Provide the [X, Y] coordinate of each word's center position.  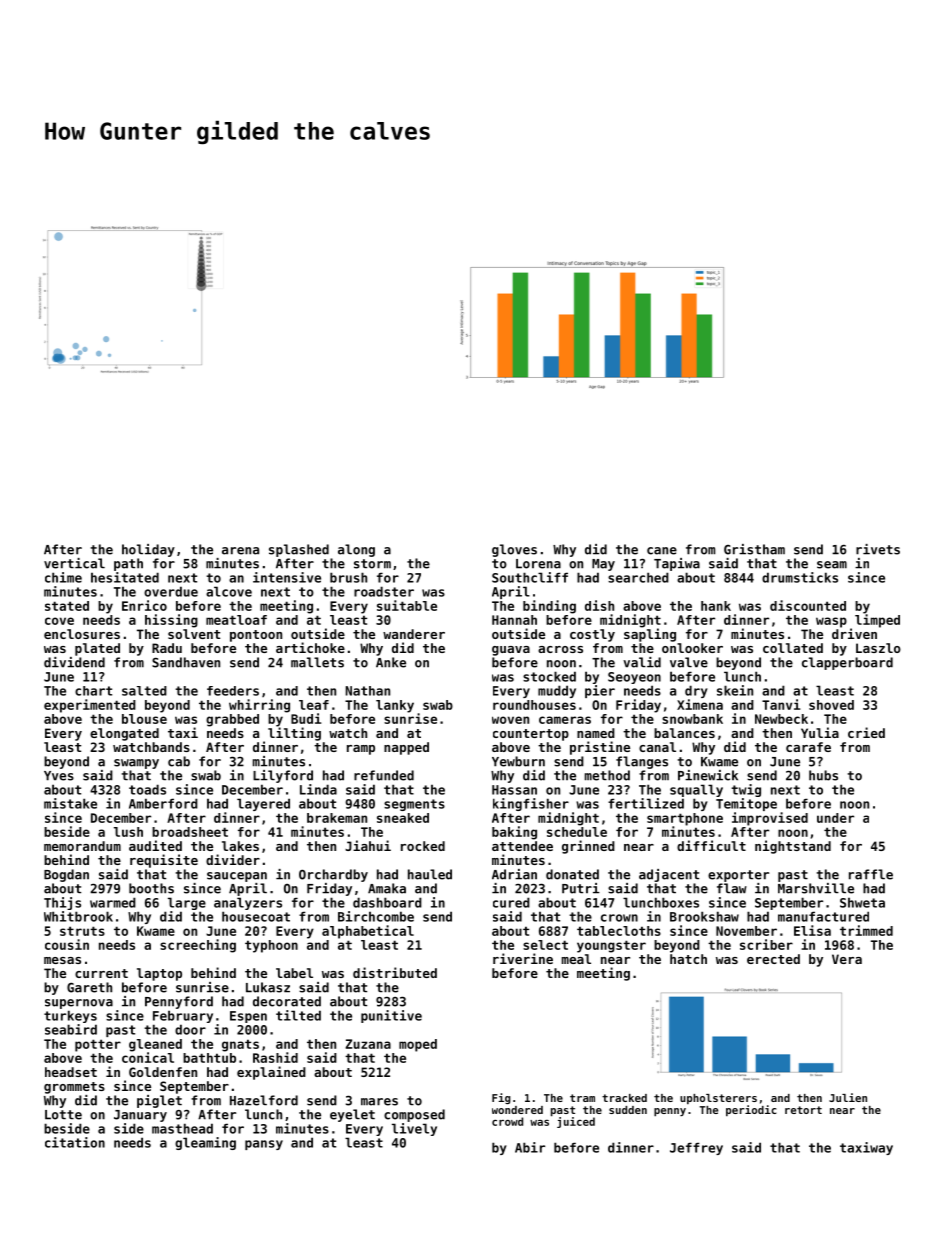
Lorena [538, 564]
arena [240, 551]
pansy [264, 1145]
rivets [878, 549]
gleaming [205, 1143]
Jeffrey [696, 1148]
